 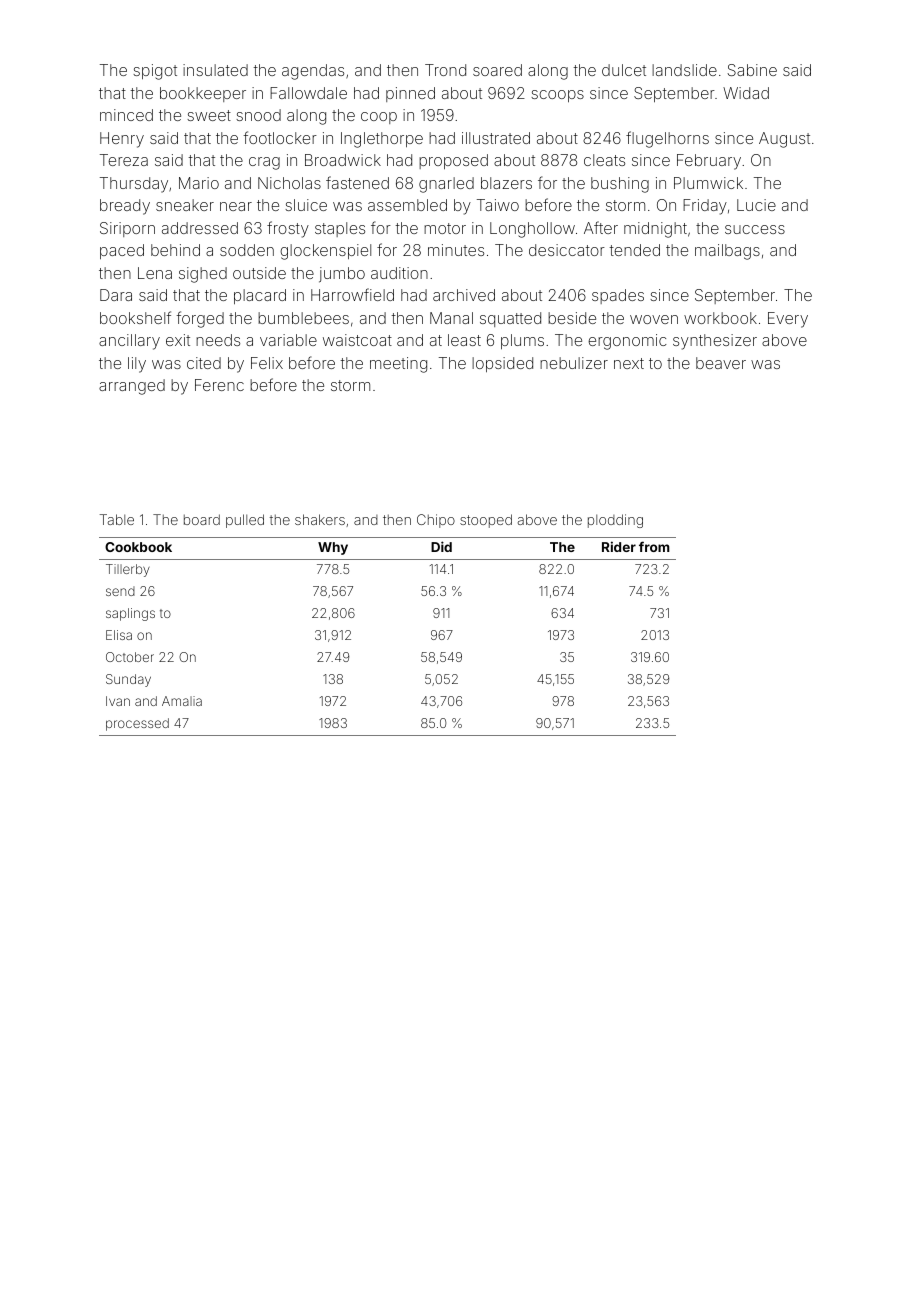 What do you see at coordinates (756, 205) in the screenshot?
I see `Lucie` at bounding box center [756, 205].
